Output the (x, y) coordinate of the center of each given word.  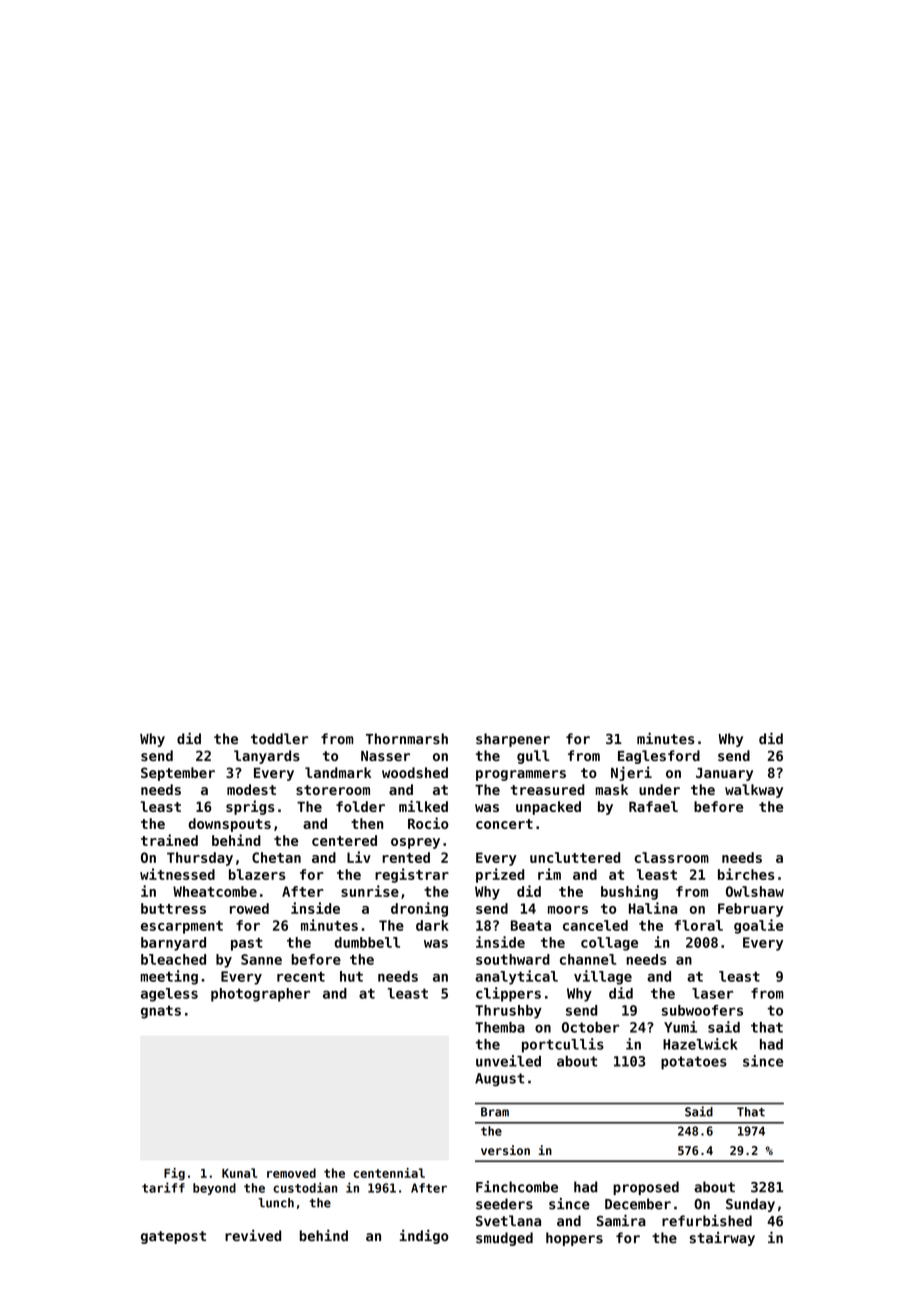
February (750, 910)
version (505, 1150)
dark (432, 925)
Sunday (750, 1205)
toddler (279, 738)
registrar (412, 875)
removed (291, 1173)
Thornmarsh (407, 738)
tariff (163, 1187)
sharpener (513, 740)
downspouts (230, 825)
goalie (758, 926)
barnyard (173, 944)
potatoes (694, 1063)
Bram (495, 1112)
